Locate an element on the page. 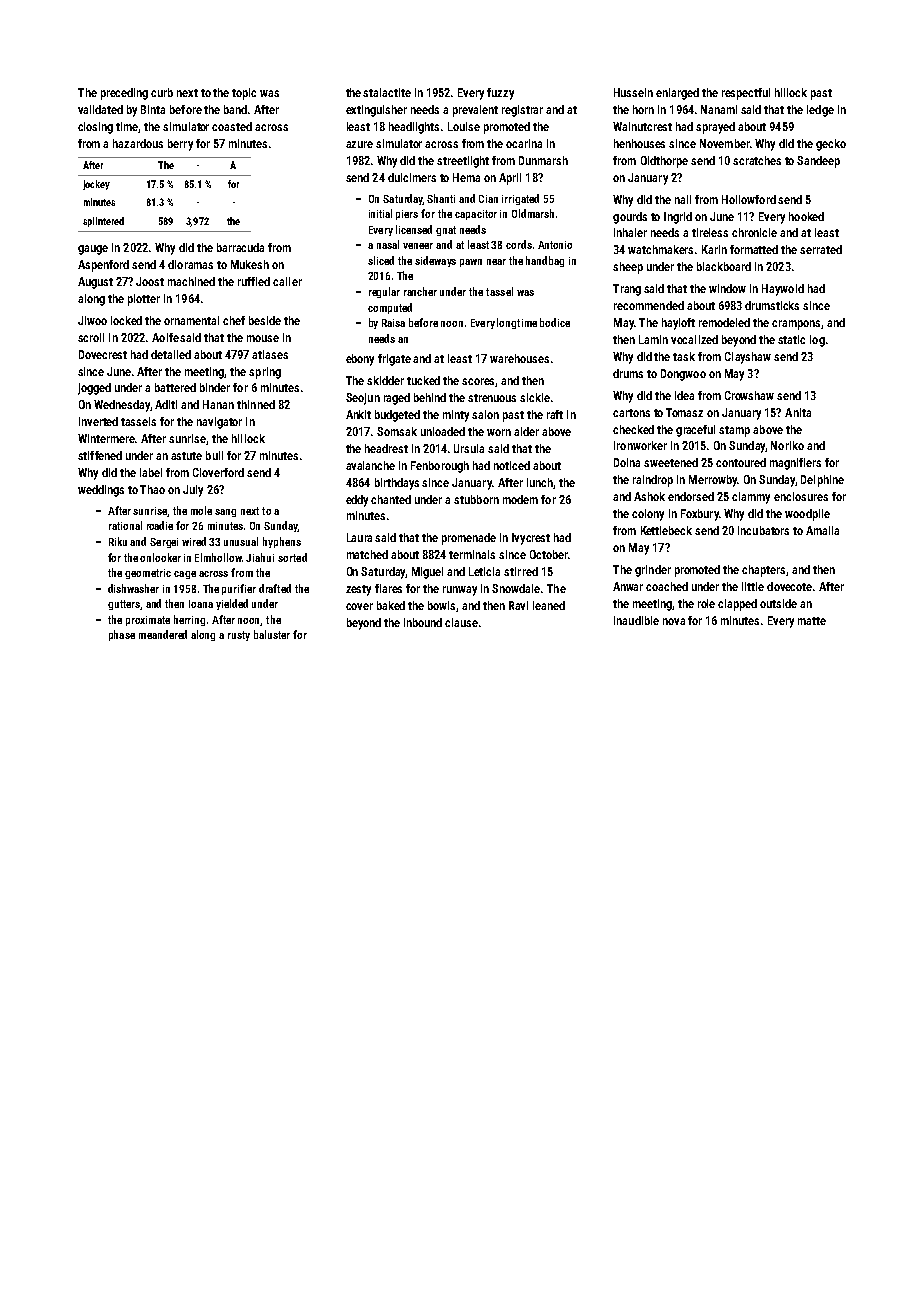 The image size is (924, 1308). Hussein is located at coordinates (633, 92).
